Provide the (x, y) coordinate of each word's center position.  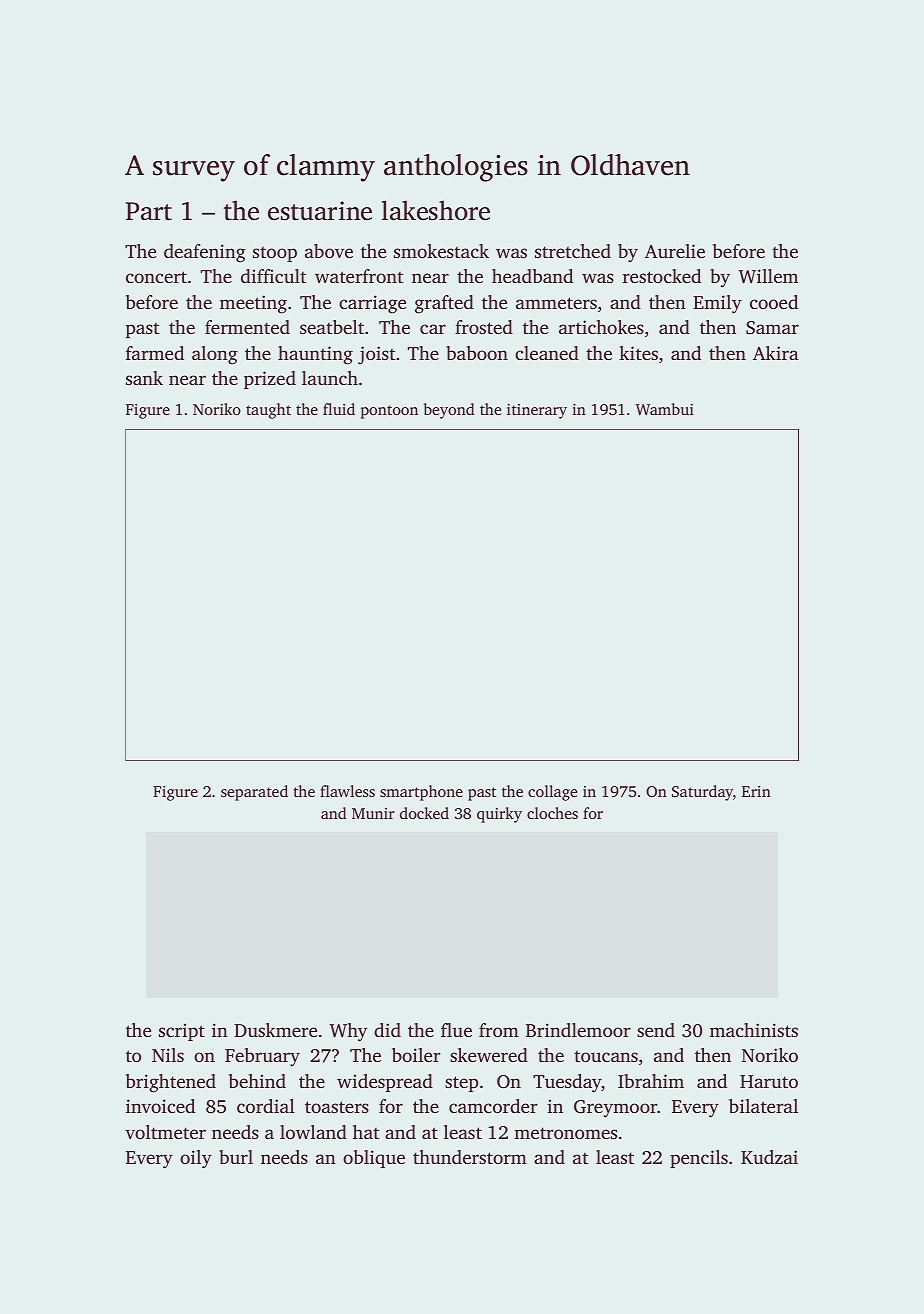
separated (254, 793)
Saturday (702, 793)
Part (149, 211)
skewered (489, 1055)
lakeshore (435, 210)
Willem (768, 276)
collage (552, 793)
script (182, 1032)
